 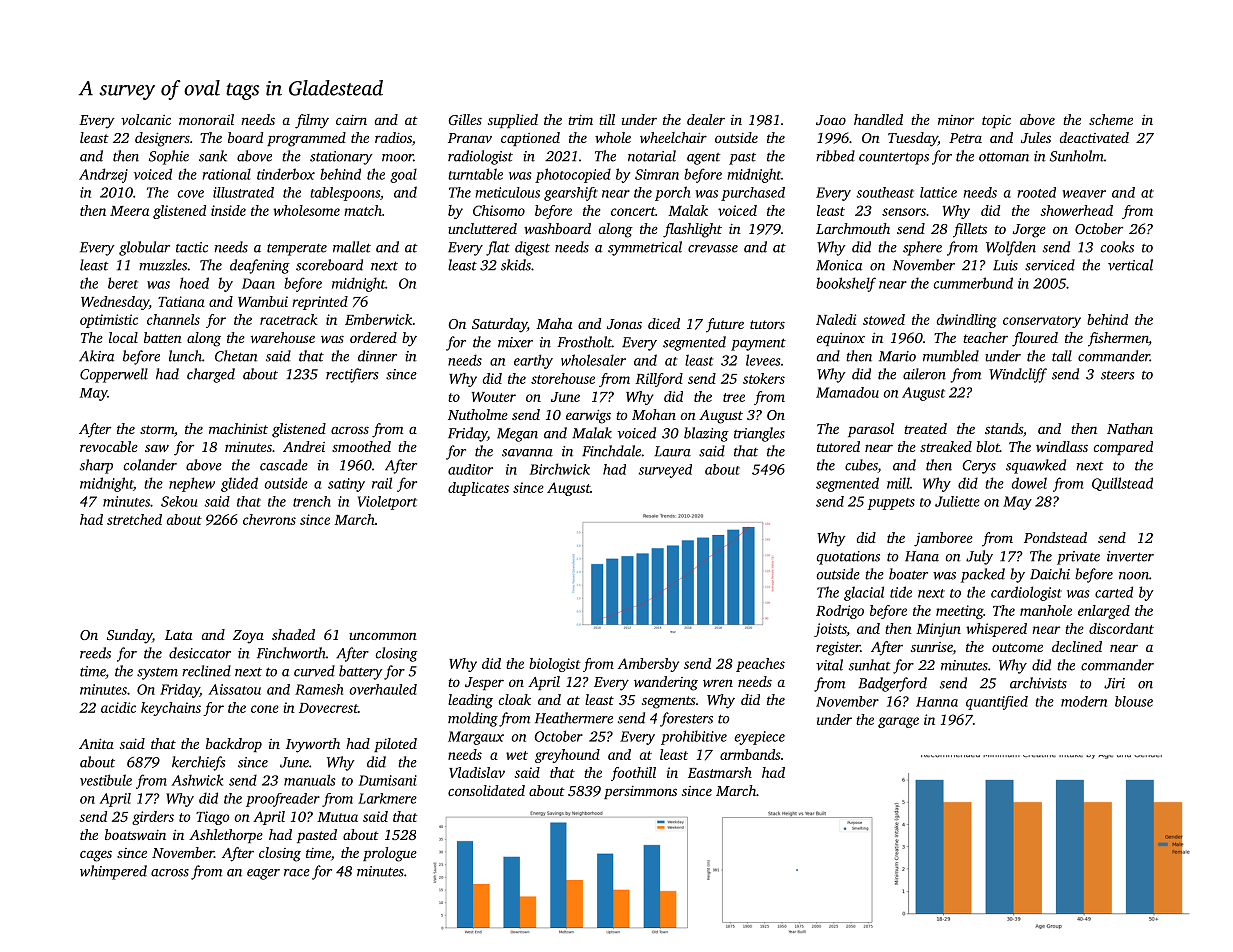 I want to click on quantified, so click(x=997, y=703).
